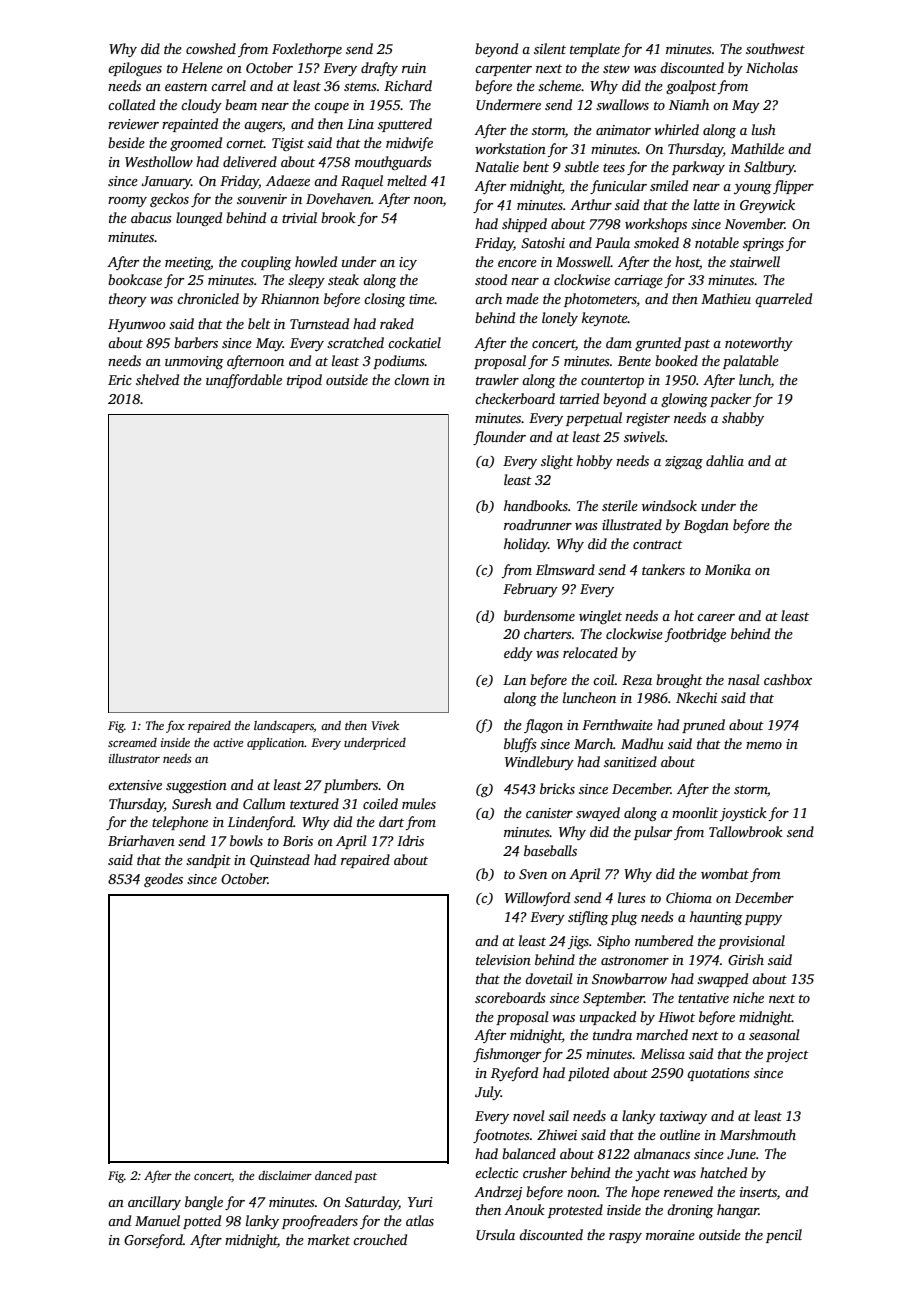 The image size is (924, 1308). I want to click on Melissa, so click(662, 1053).
